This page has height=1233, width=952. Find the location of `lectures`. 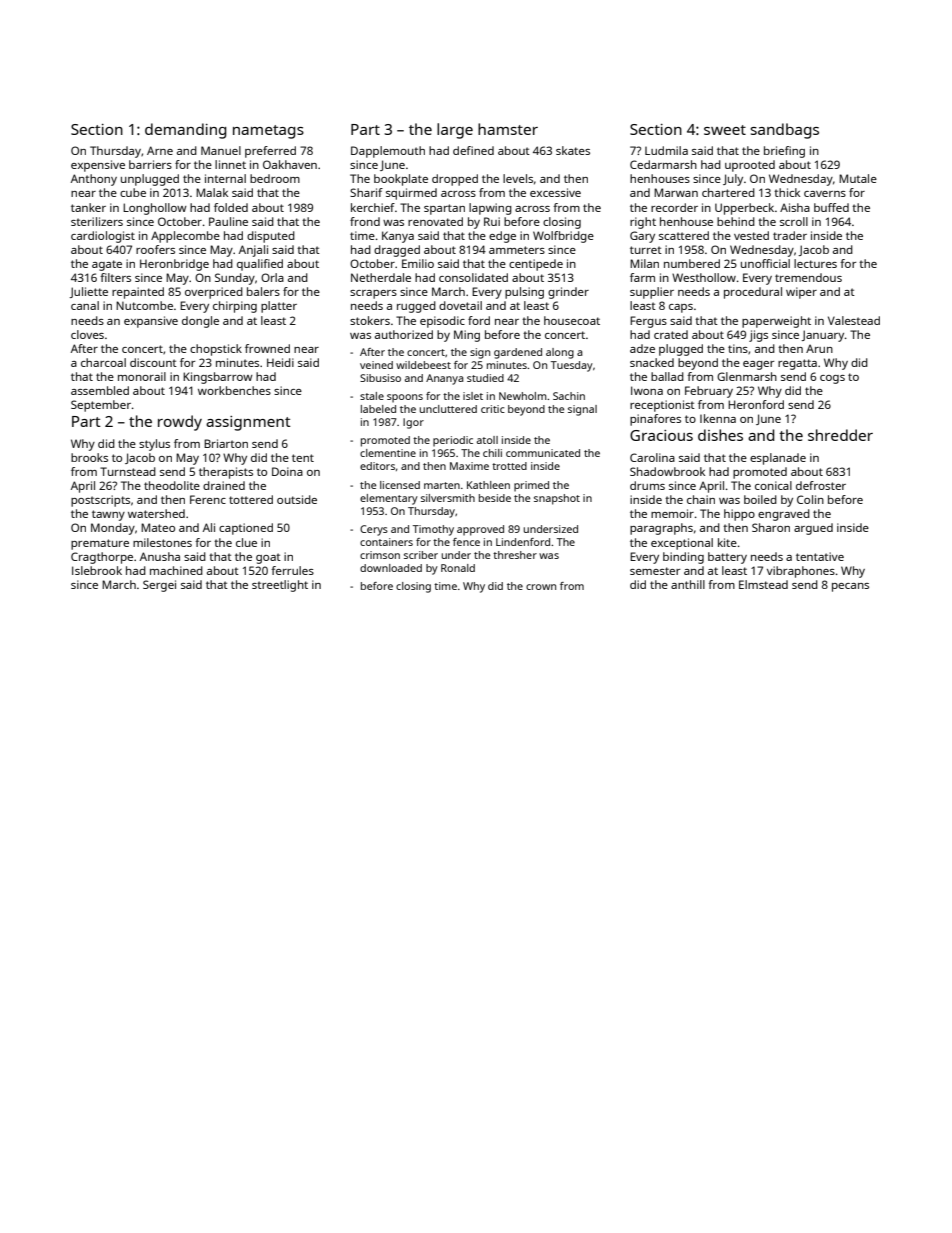

lectures is located at coordinates (815, 263).
